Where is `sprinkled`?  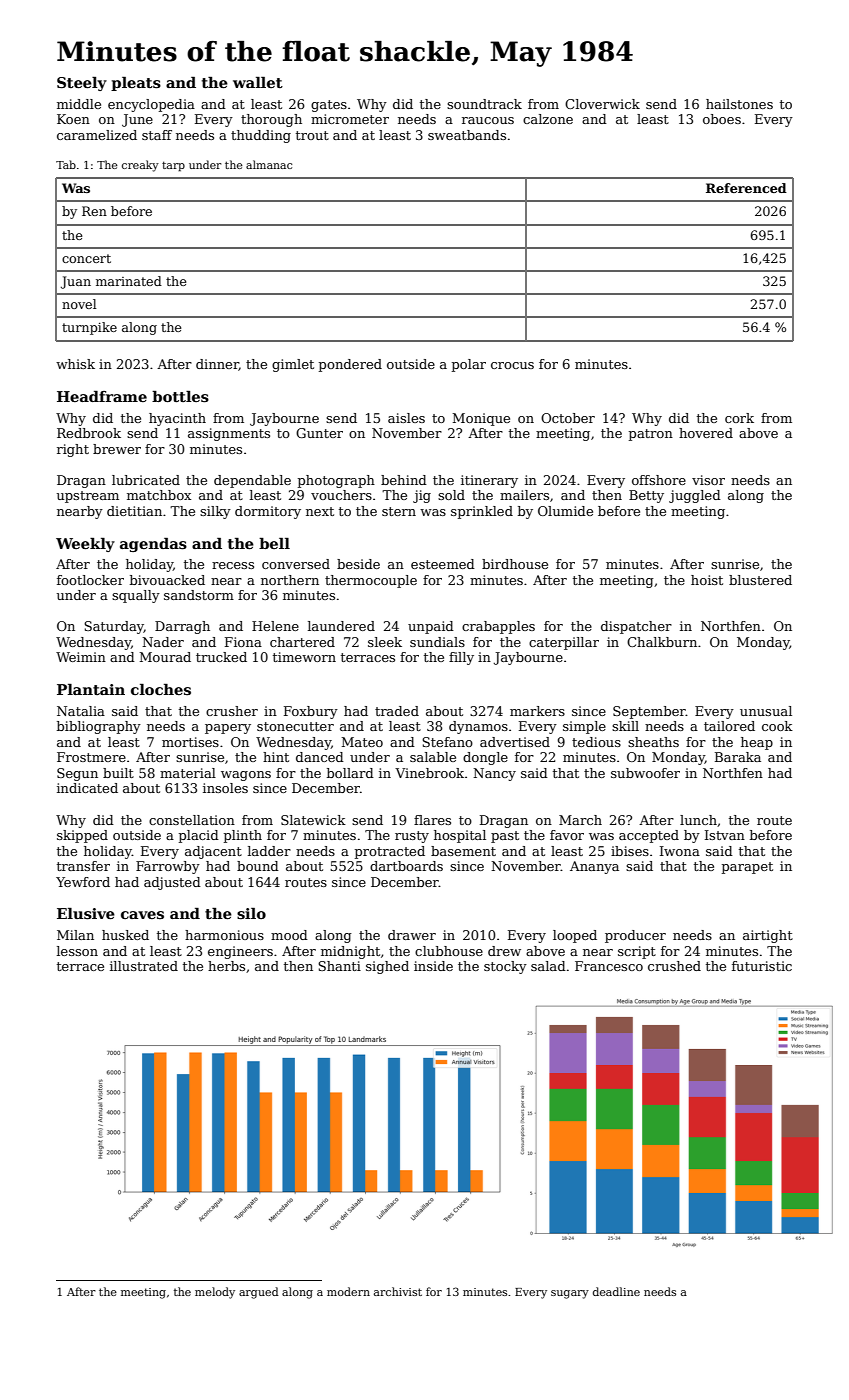 sprinkled is located at coordinates (482, 512).
